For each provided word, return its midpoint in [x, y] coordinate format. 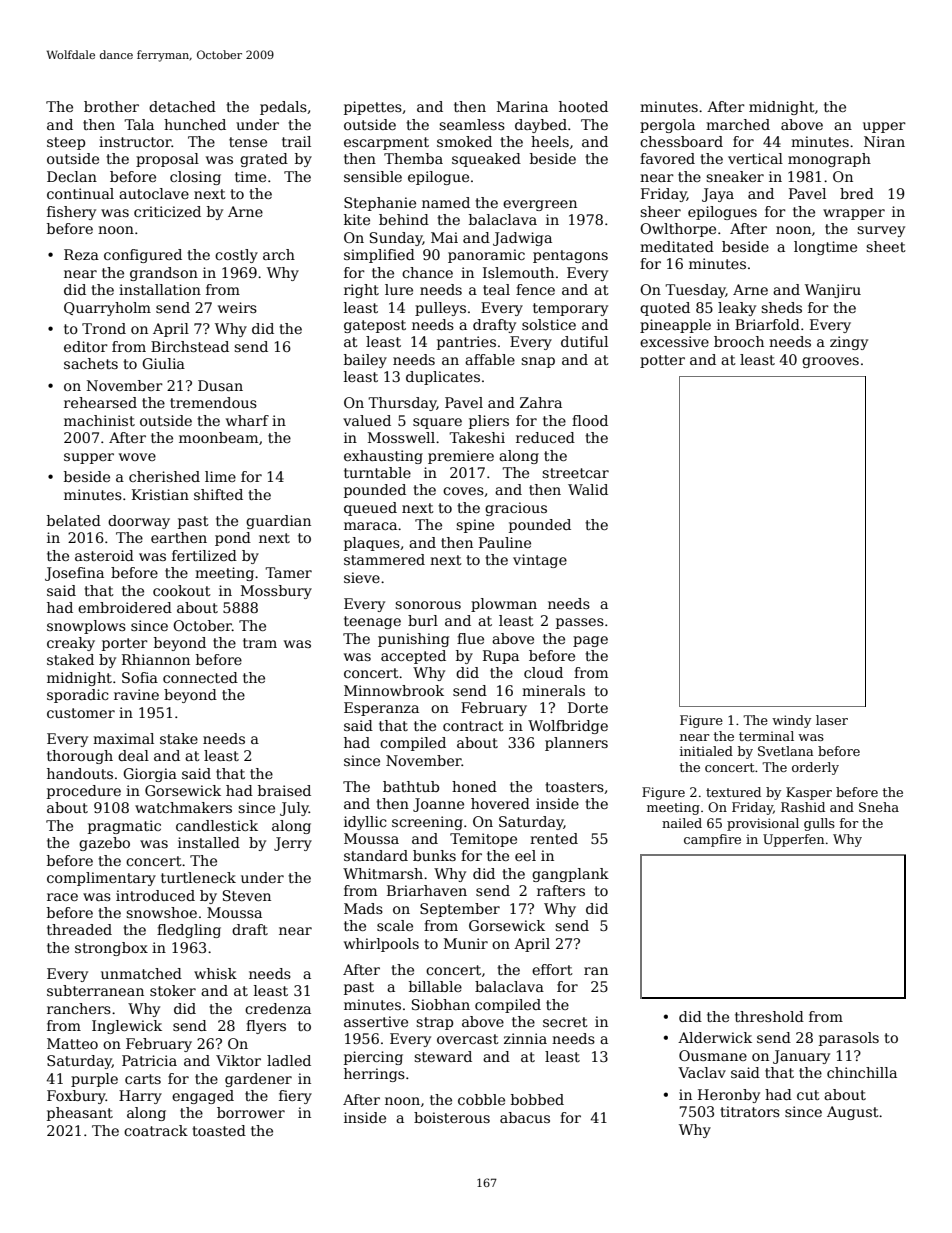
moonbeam [218, 437]
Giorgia [150, 775]
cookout [182, 590]
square [437, 423]
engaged [203, 1097]
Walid [588, 489]
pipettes [373, 108]
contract [473, 726]
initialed [706, 751]
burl [423, 620]
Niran [884, 141]
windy [791, 721]
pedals [283, 108]
